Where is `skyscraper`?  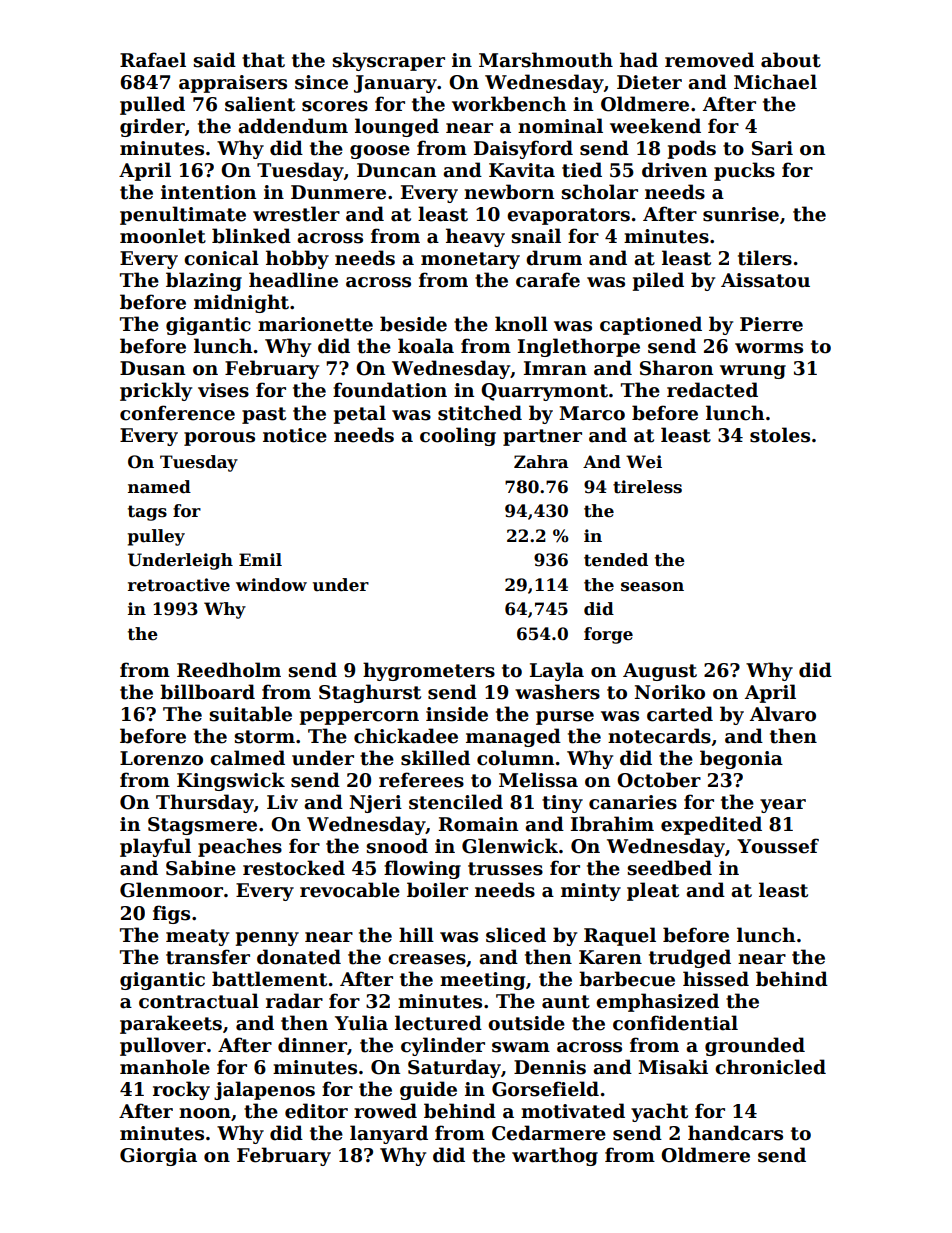 skyscraper is located at coordinates (388, 61).
